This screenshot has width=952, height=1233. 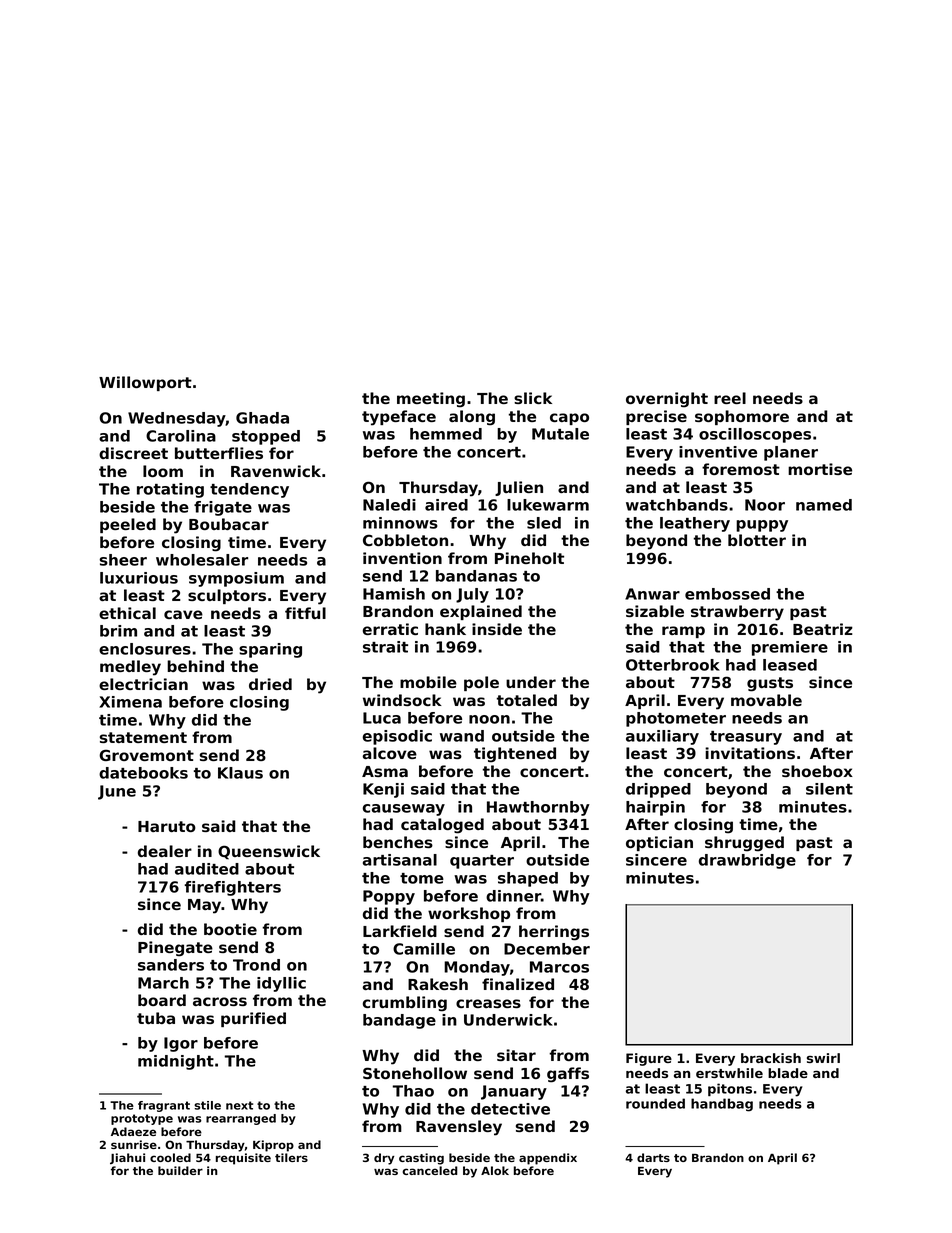 What do you see at coordinates (730, 398) in the screenshot?
I see `reel` at bounding box center [730, 398].
